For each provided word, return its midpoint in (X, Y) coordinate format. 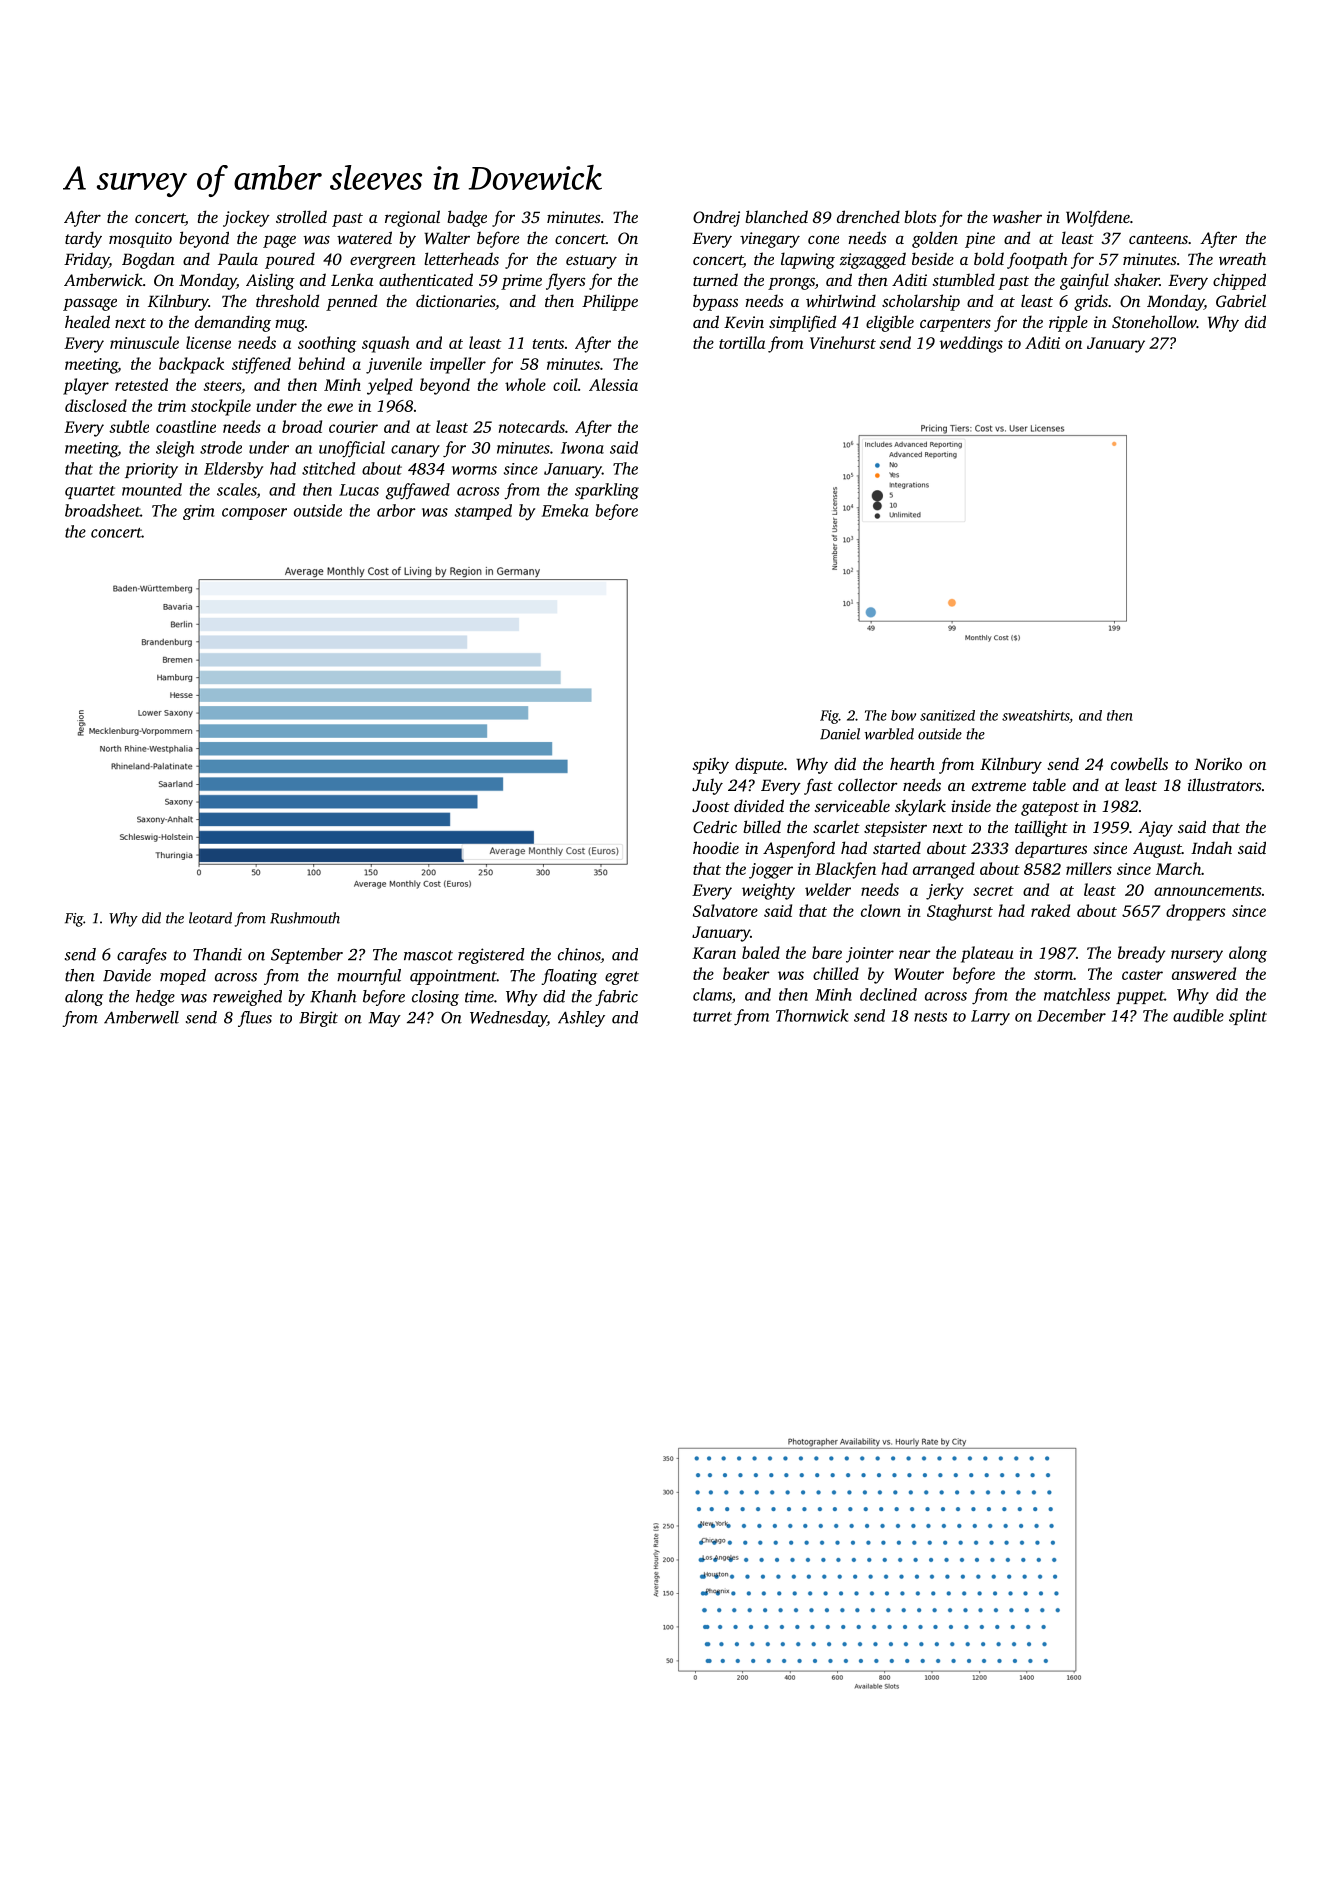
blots (920, 216)
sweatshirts (1035, 715)
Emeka (565, 510)
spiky (710, 765)
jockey (246, 218)
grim (199, 512)
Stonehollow (1154, 321)
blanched (776, 216)
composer (254, 514)
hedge (155, 998)
